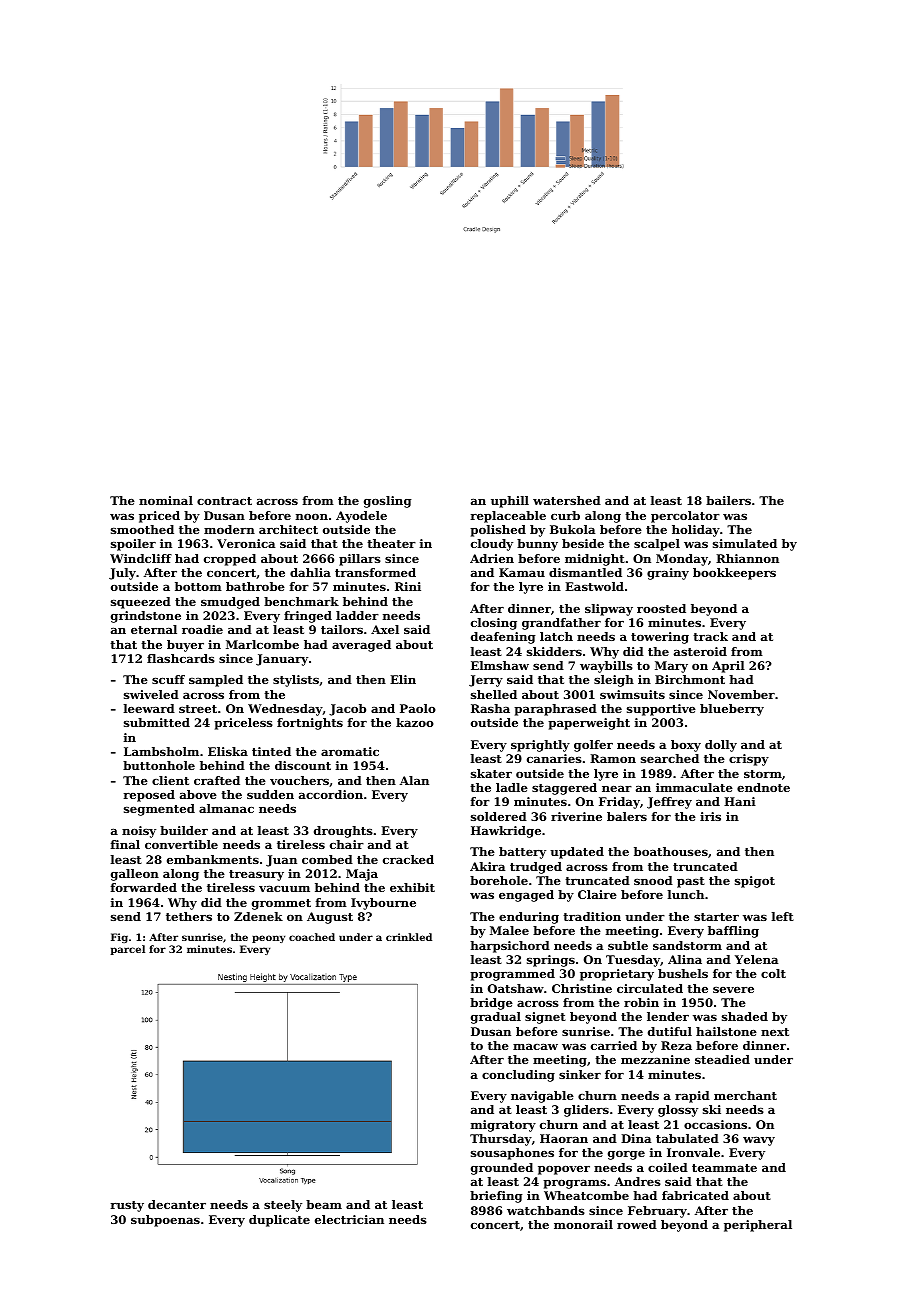  What do you see at coordinates (383, 904) in the image?
I see `Ivybourne` at bounding box center [383, 904].
